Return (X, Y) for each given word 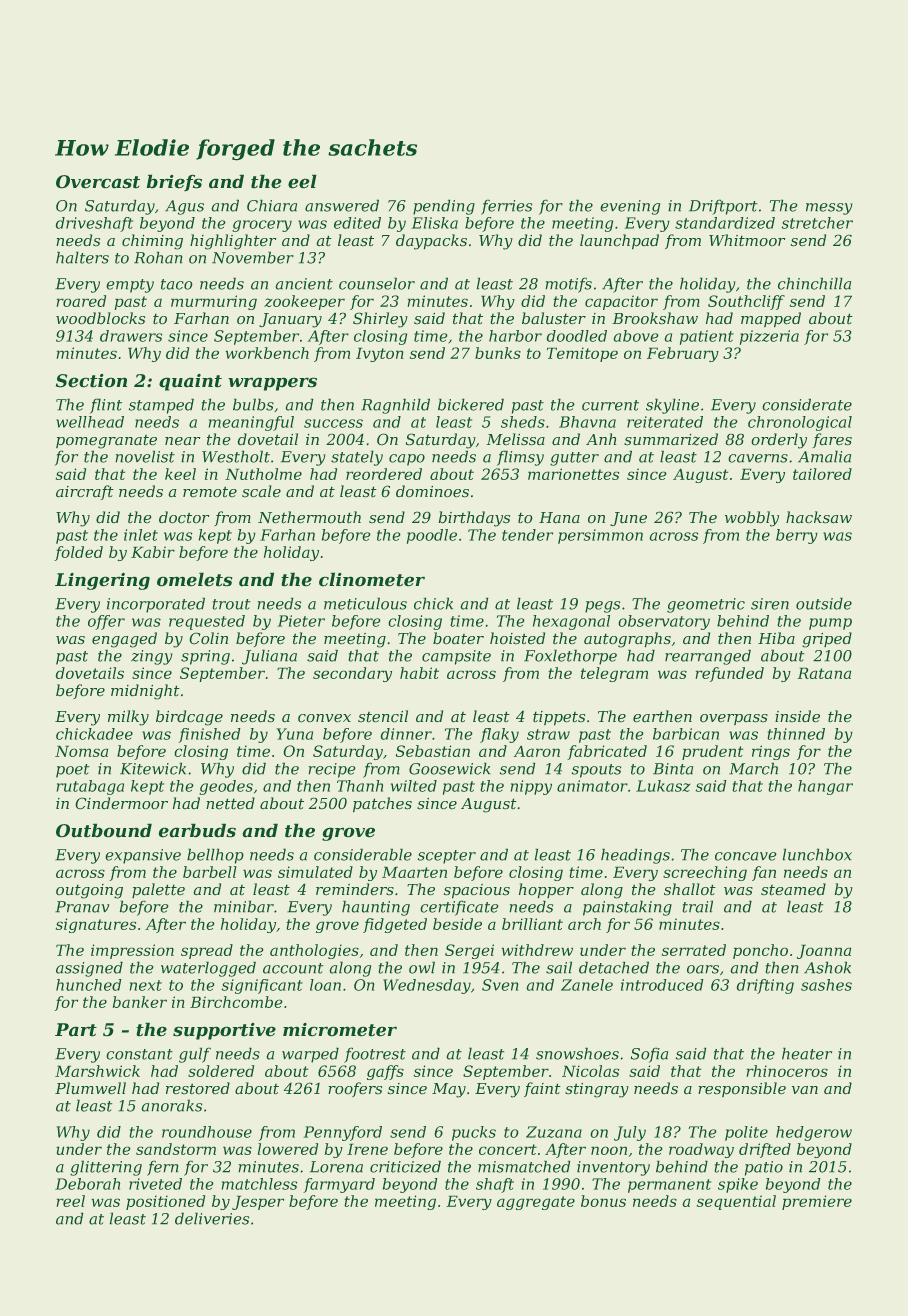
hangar (825, 787)
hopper (546, 890)
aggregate (536, 1203)
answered (342, 206)
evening (630, 207)
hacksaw (819, 517)
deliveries (212, 1219)
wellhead (90, 422)
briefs (174, 183)
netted (230, 803)
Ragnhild (395, 406)
